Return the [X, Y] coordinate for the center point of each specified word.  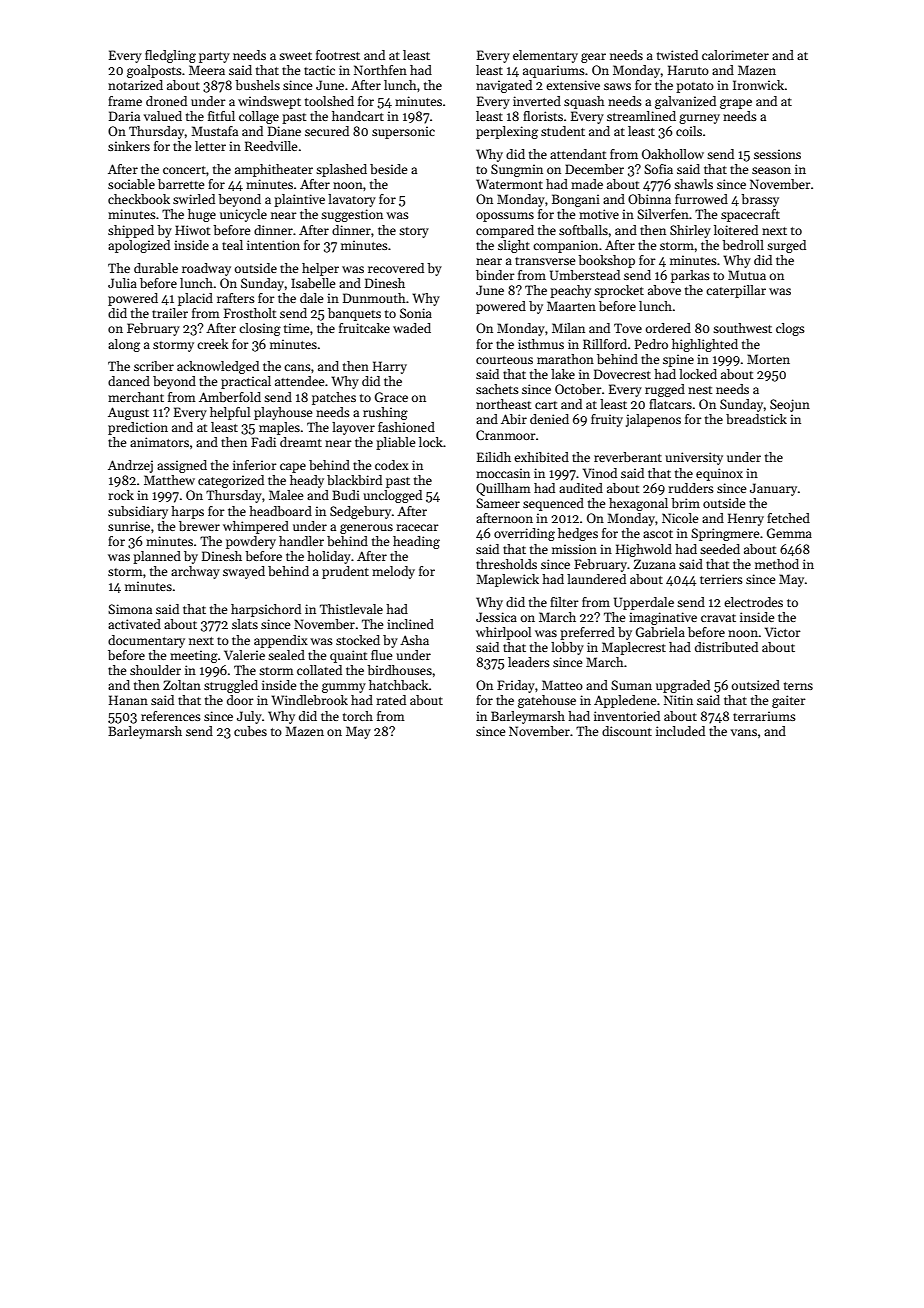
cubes [250, 731]
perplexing [507, 132]
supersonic [403, 132]
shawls [693, 184]
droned [166, 101]
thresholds [506, 564]
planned [157, 557]
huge [202, 215]
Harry [390, 367]
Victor [783, 632]
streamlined [641, 116]
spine [678, 360]
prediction [138, 428]
